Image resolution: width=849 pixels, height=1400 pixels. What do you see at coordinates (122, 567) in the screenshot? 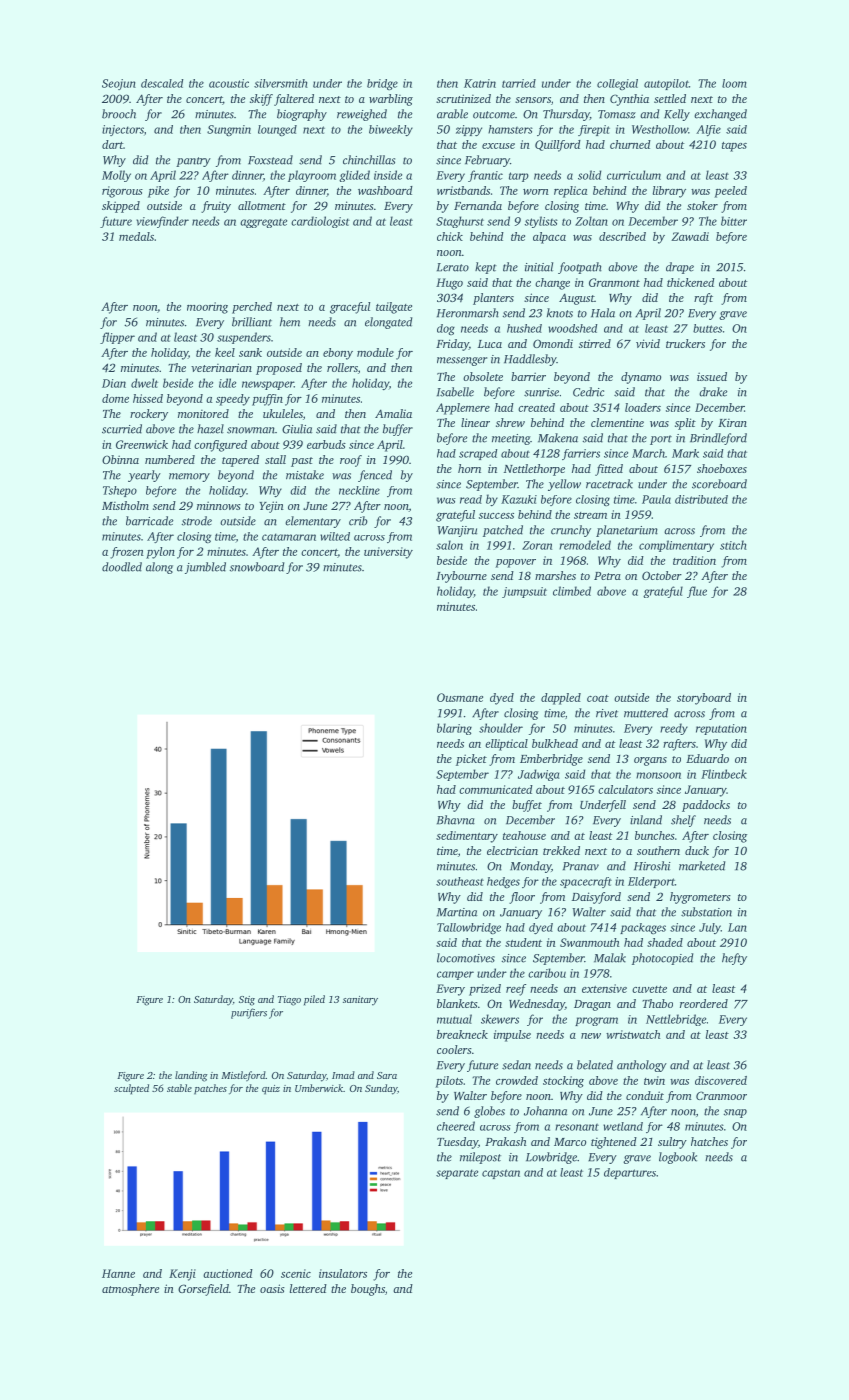
I see `doodled` at bounding box center [122, 567].
